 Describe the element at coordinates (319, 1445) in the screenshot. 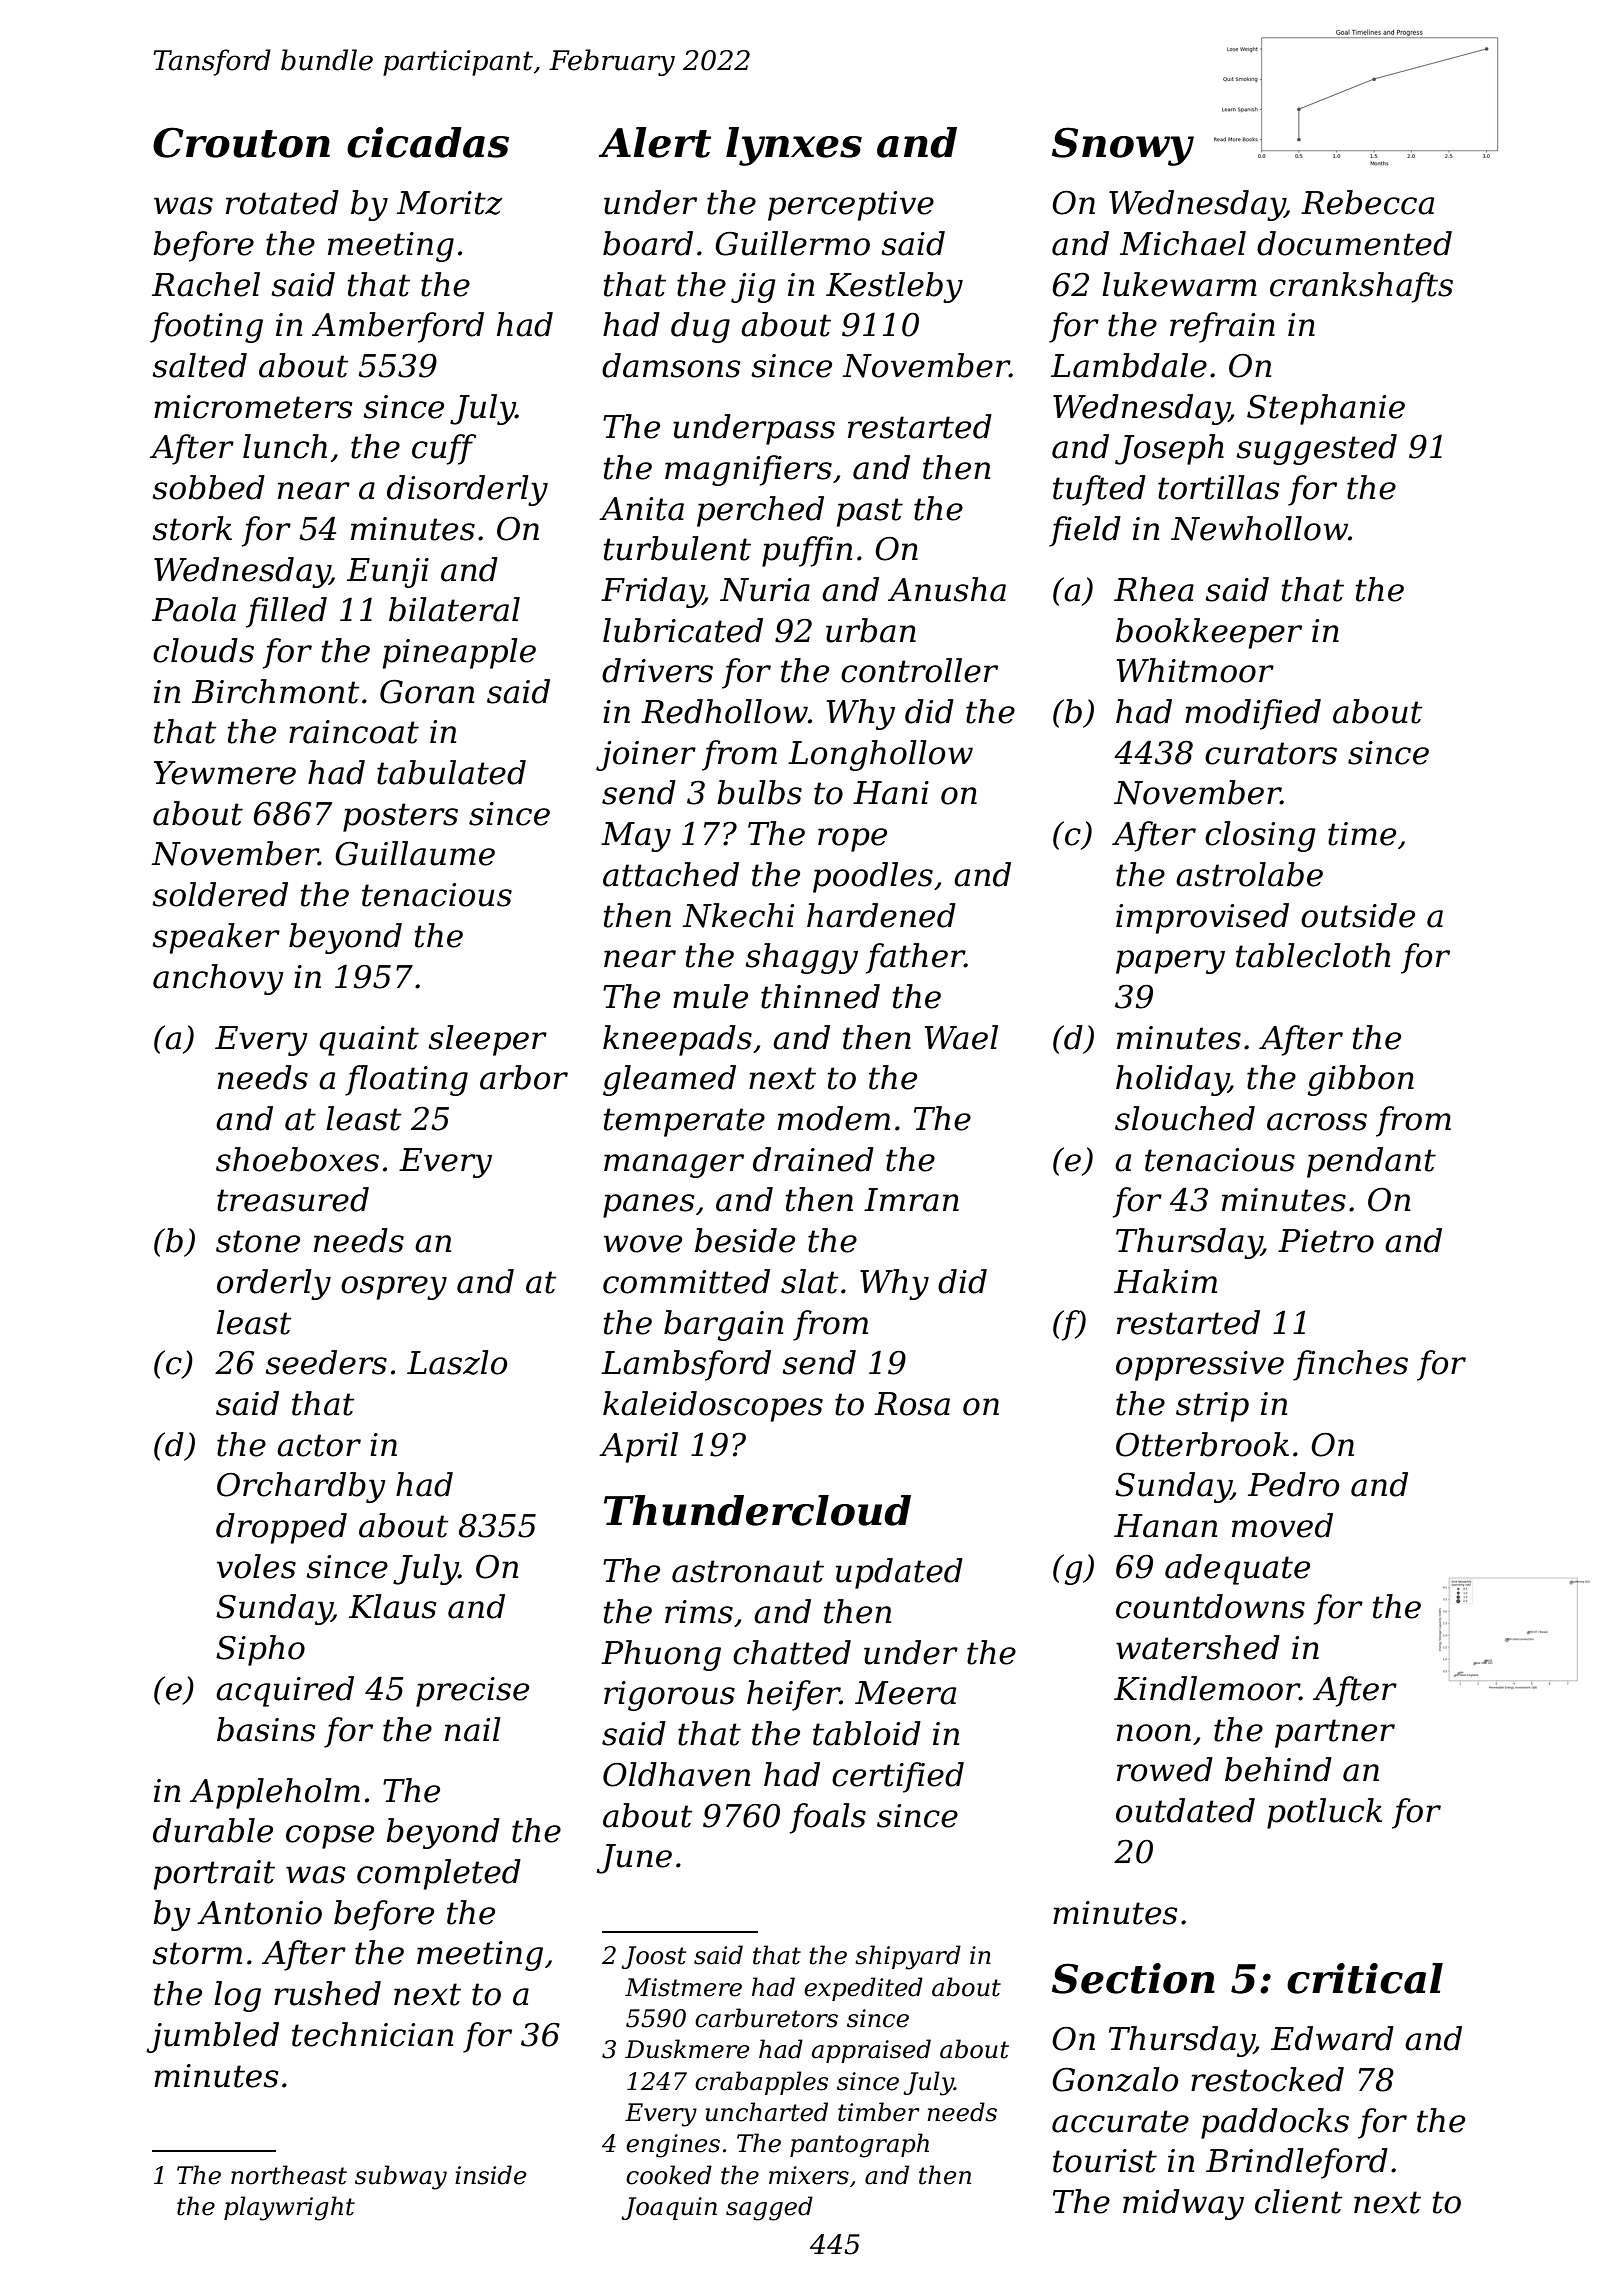

I see `actor` at that location.
